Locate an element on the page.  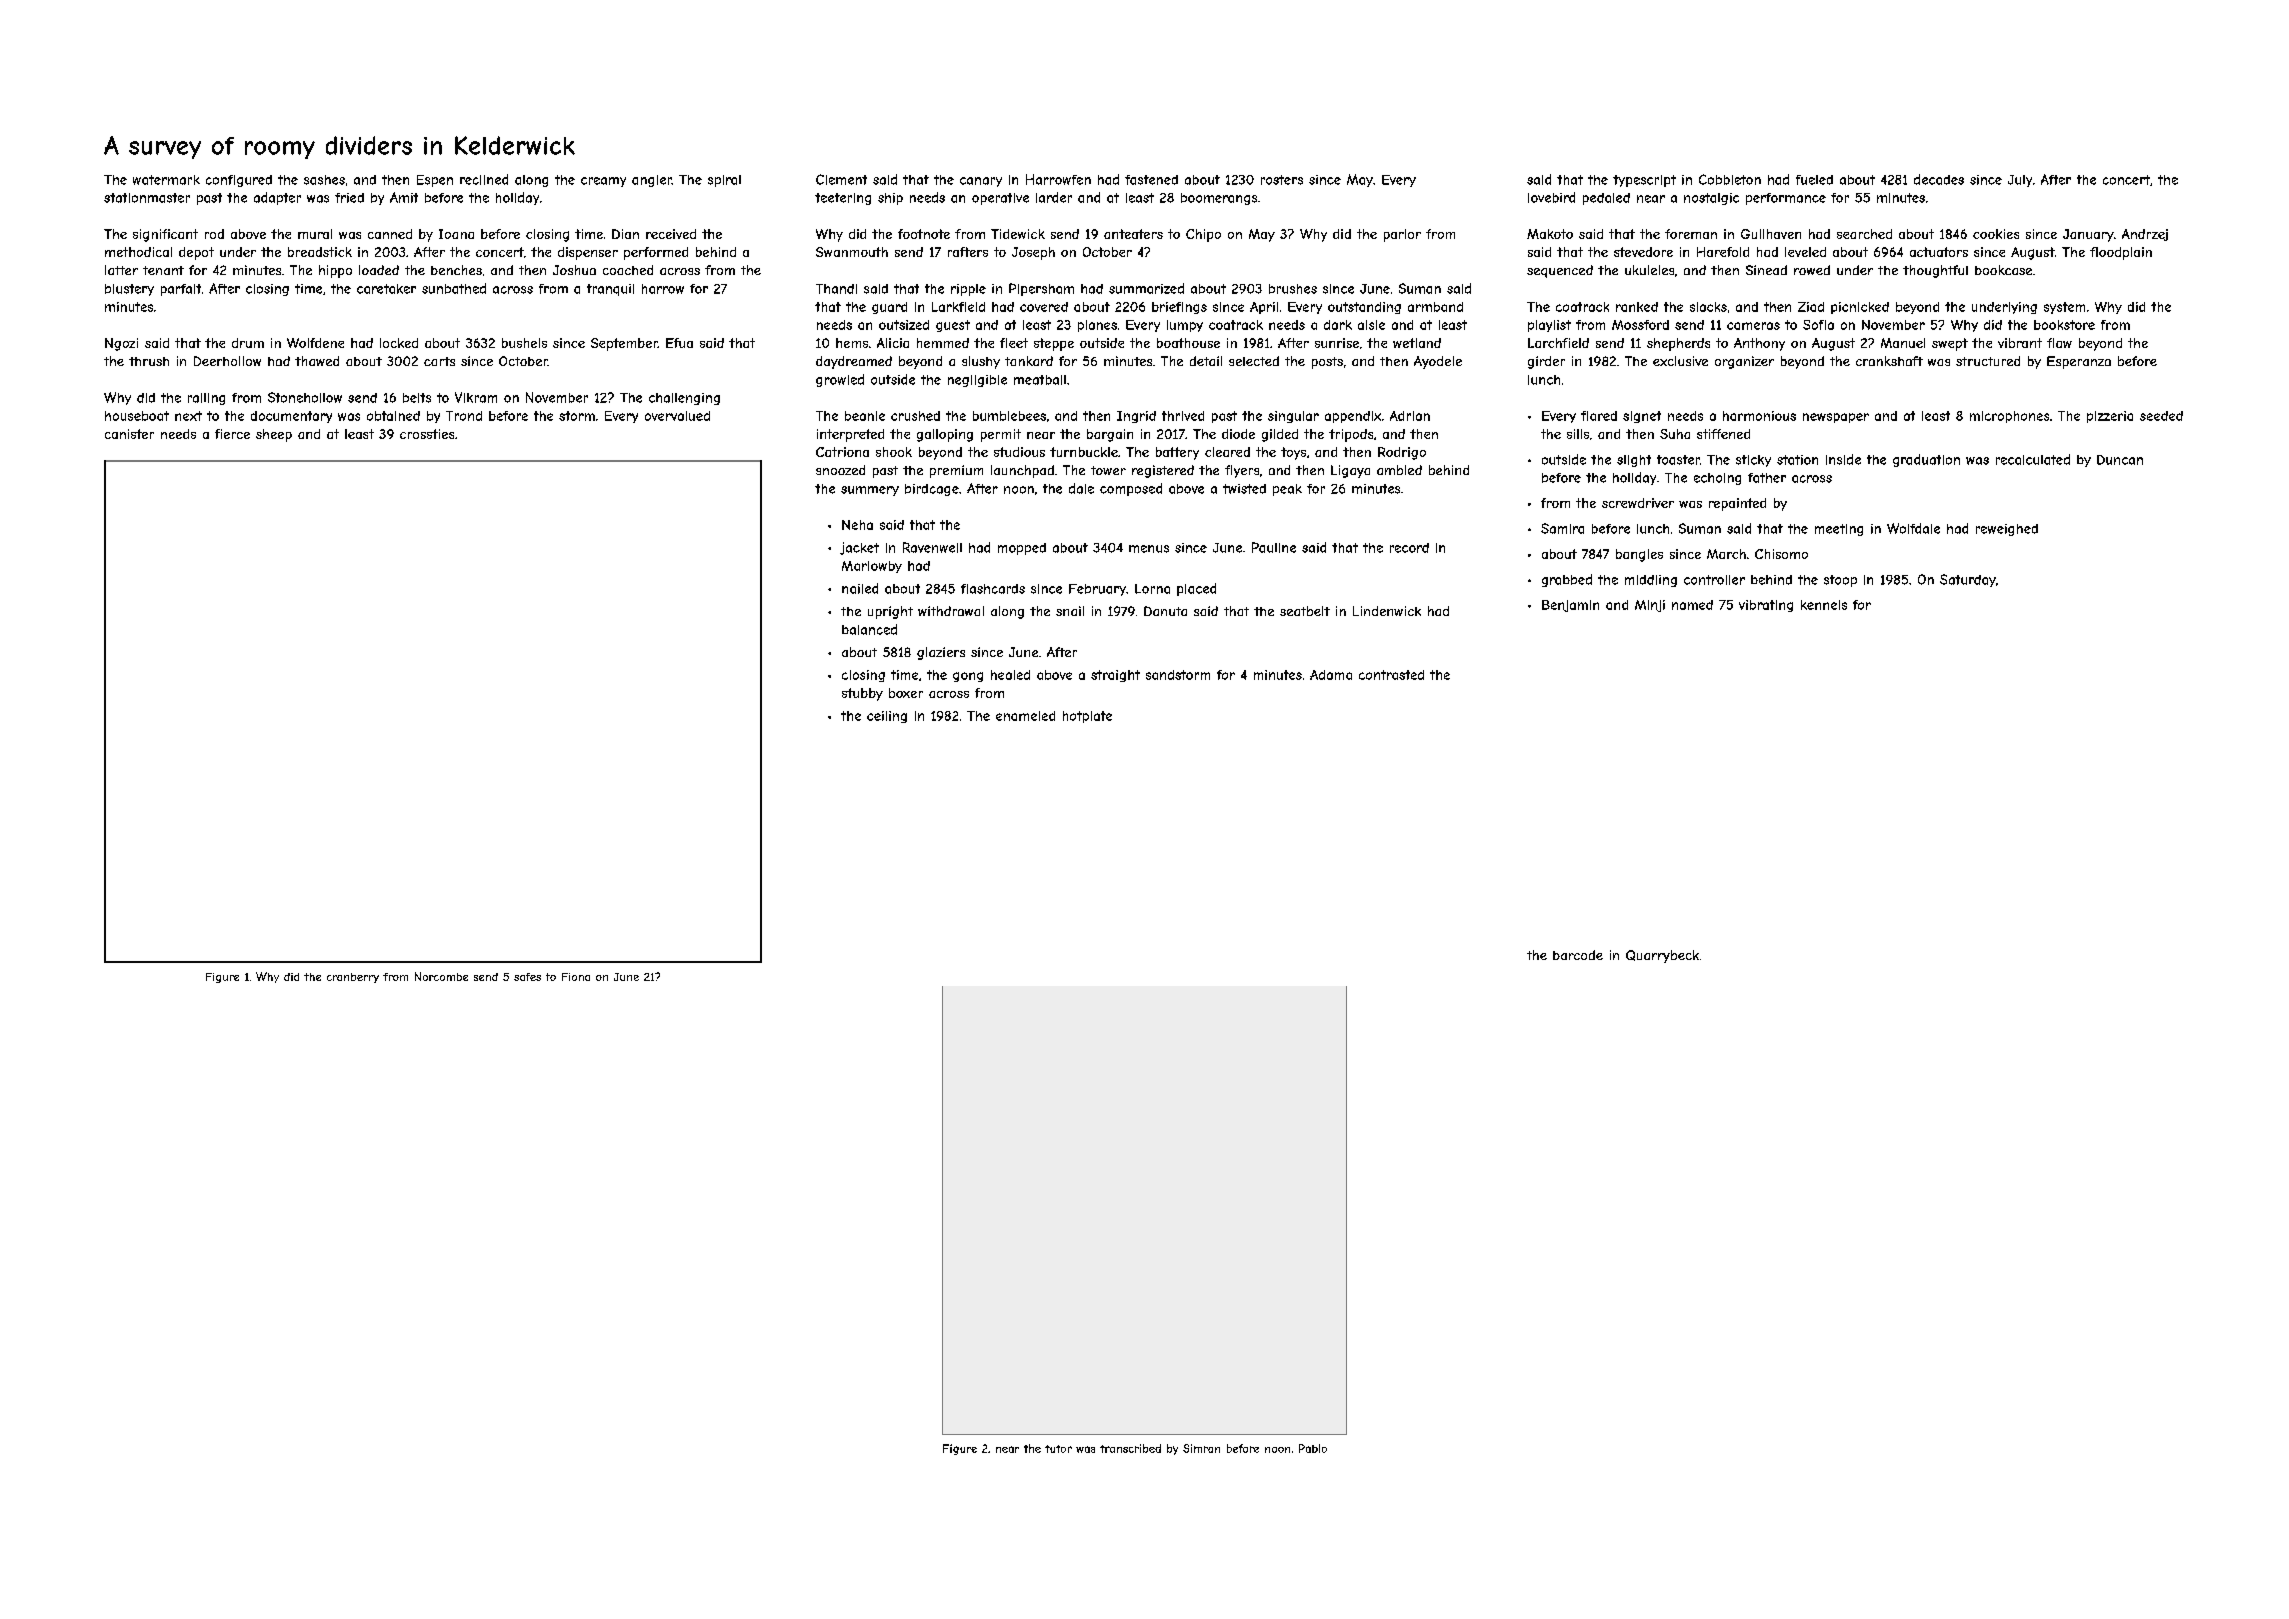
Fiona is located at coordinates (576, 977).
